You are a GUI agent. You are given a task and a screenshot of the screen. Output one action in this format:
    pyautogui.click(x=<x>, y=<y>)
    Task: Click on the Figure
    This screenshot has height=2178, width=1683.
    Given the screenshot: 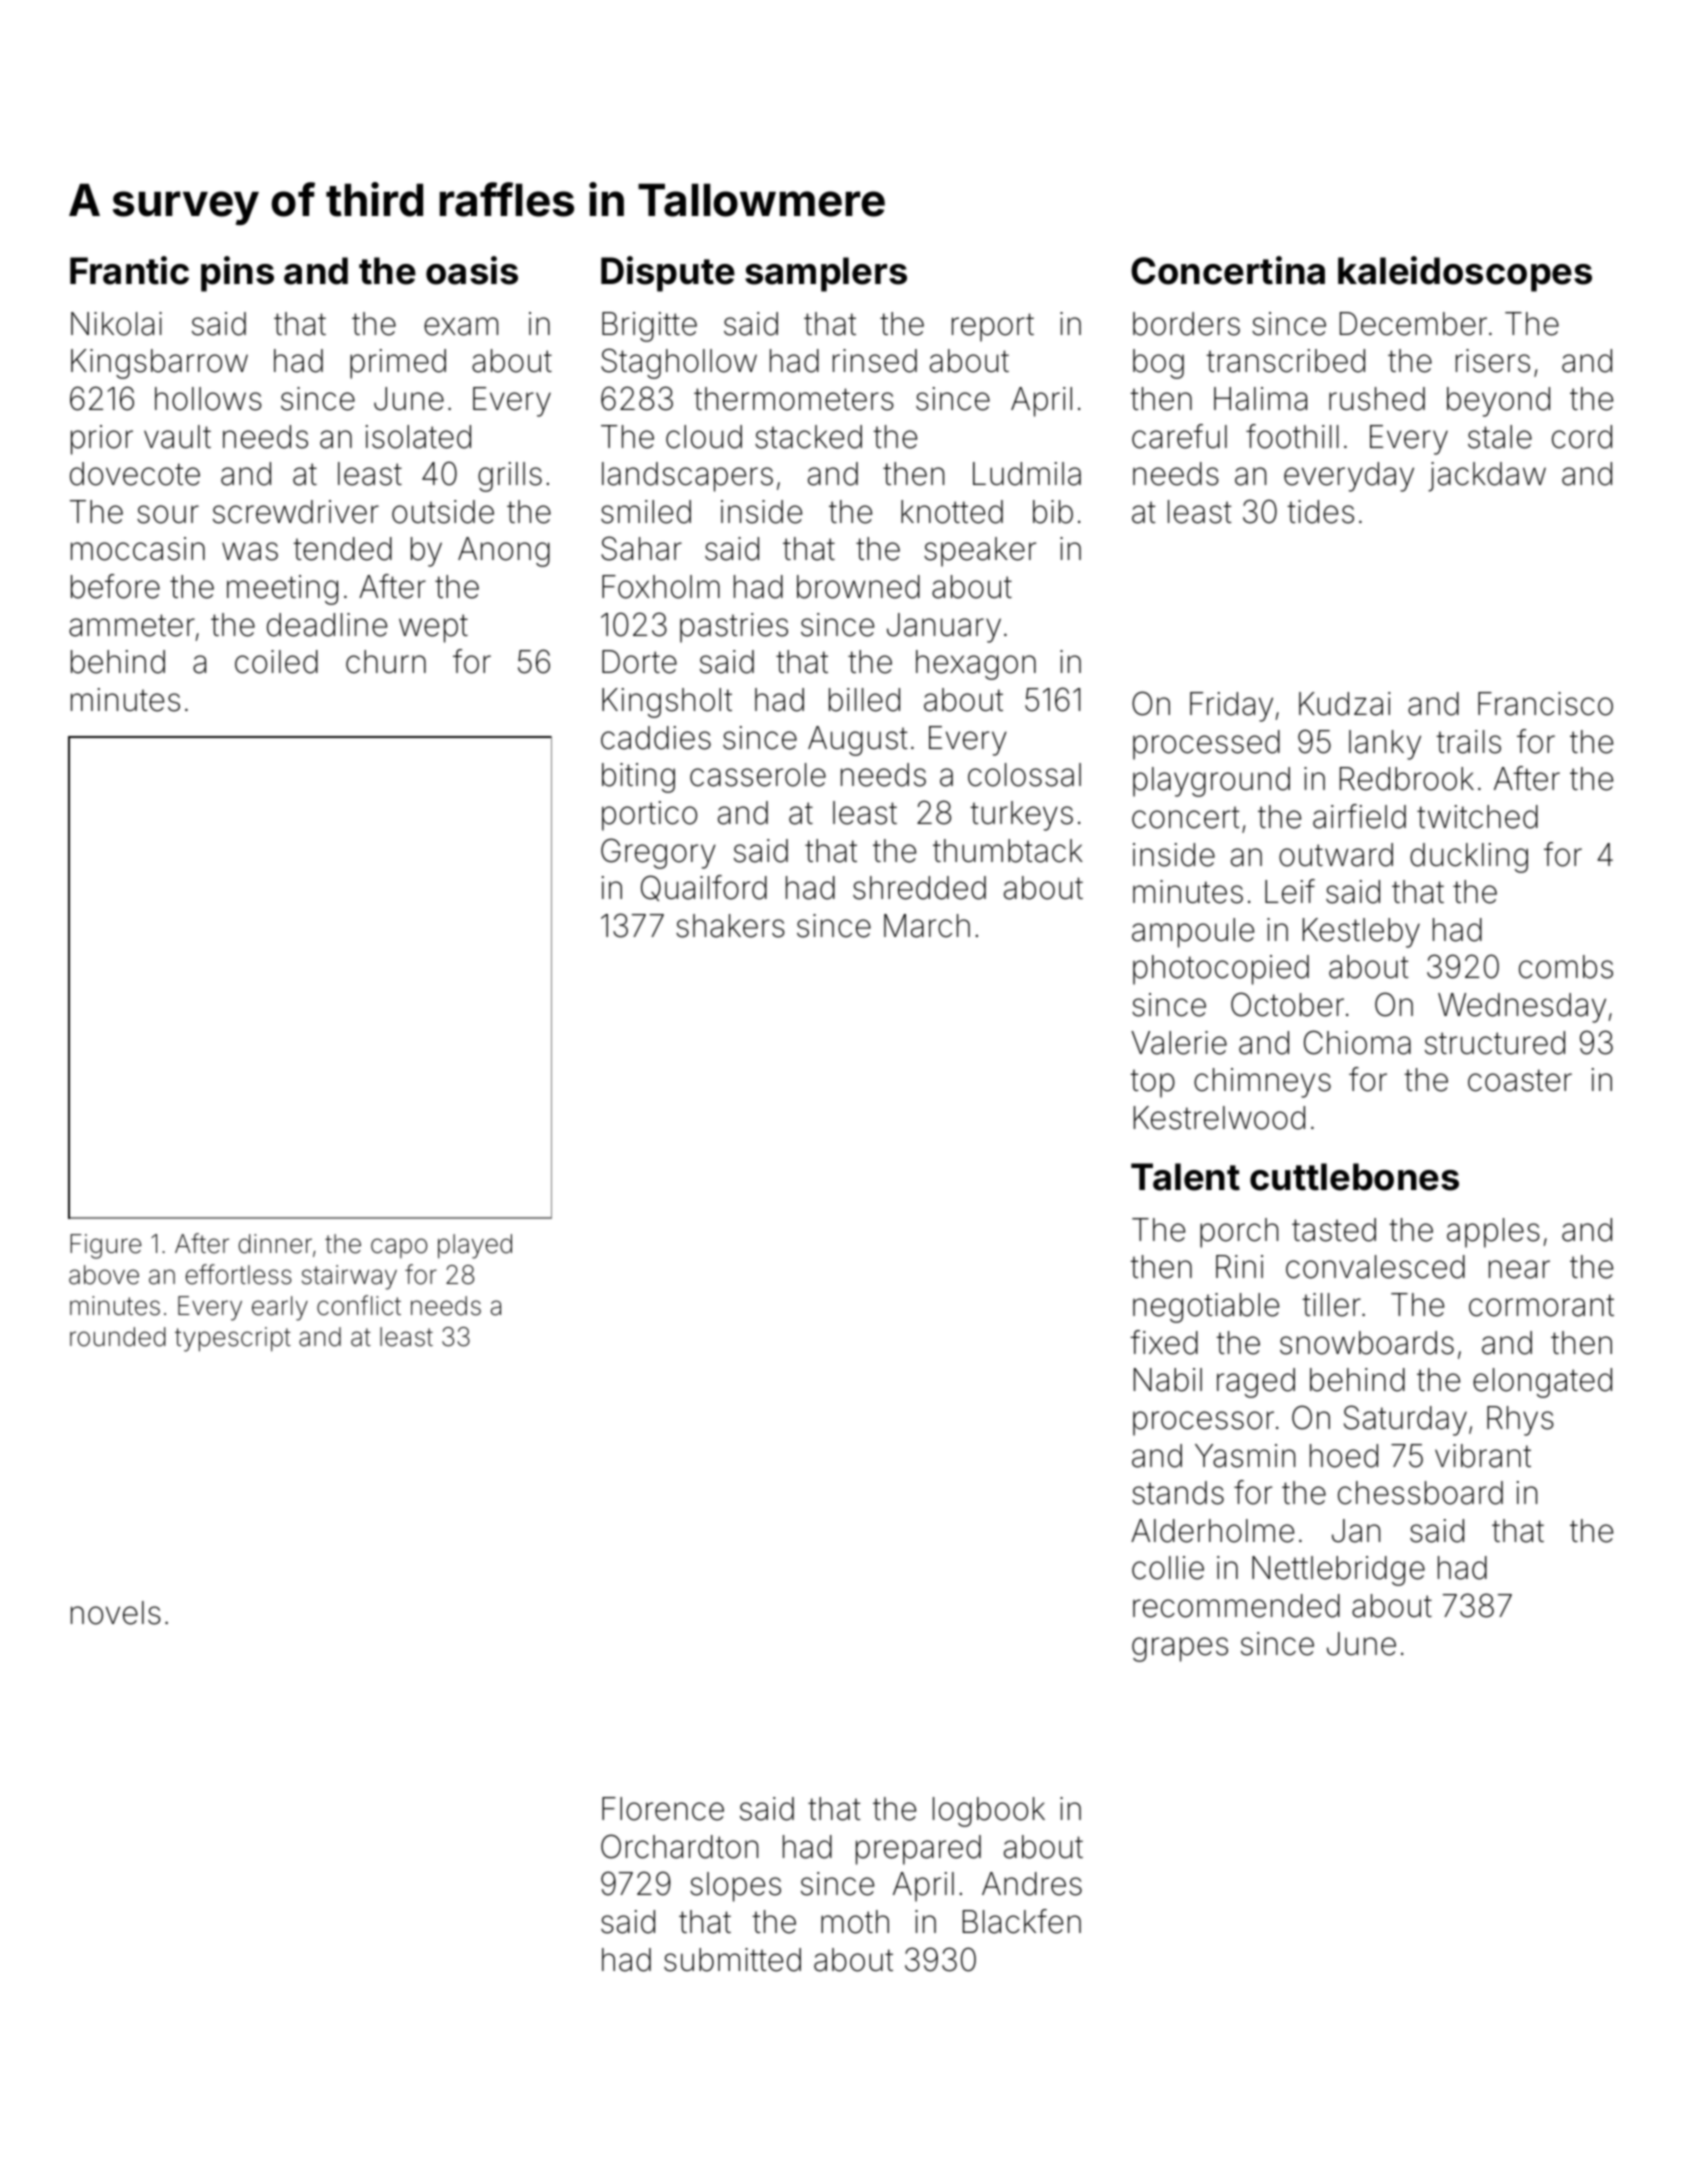 What is the action you would take?
    pyautogui.click(x=105, y=1246)
